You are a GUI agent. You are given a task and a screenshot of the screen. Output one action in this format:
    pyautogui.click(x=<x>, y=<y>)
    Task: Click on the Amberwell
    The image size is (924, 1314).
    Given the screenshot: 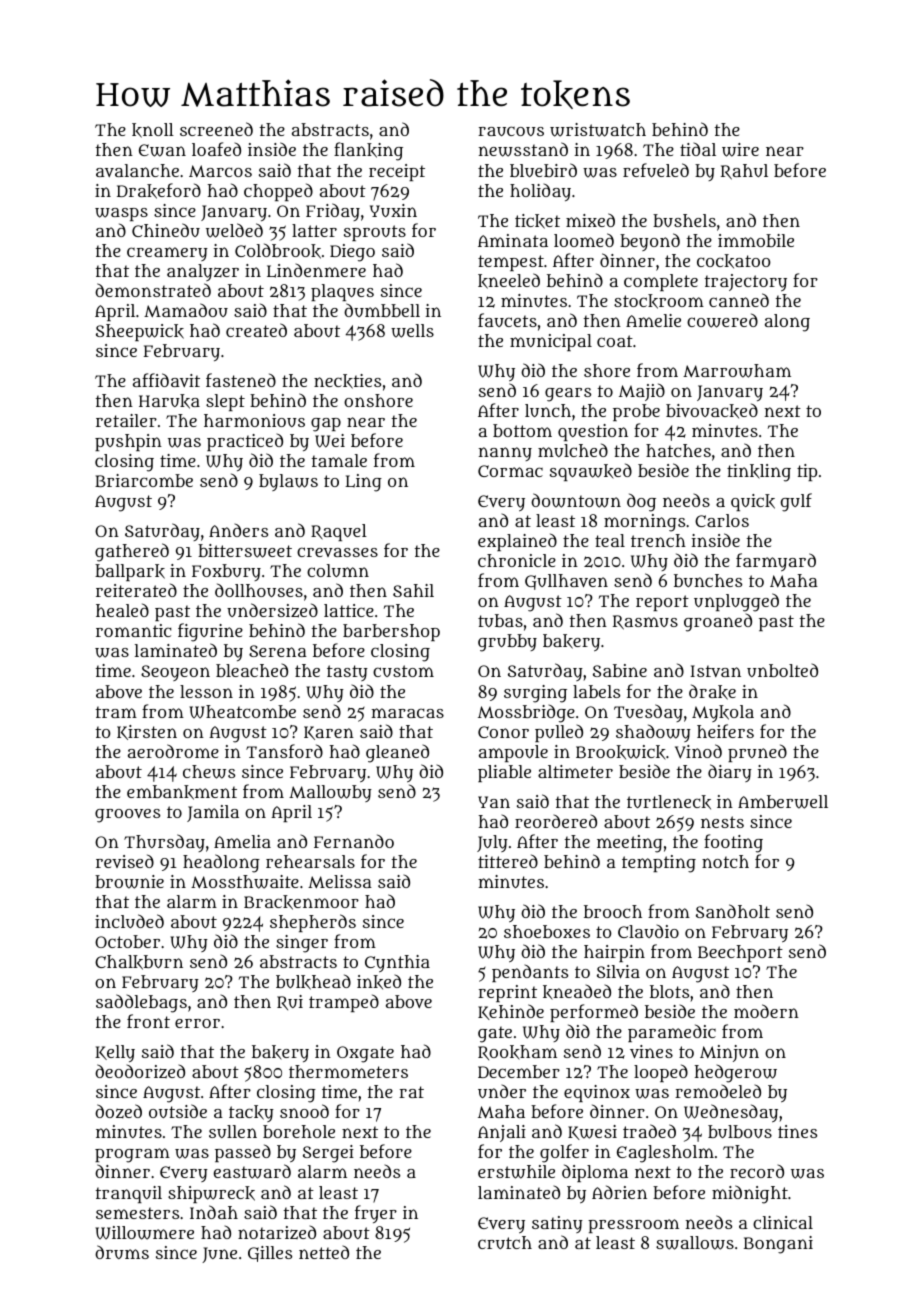 What is the action you would take?
    pyautogui.click(x=783, y=802)
